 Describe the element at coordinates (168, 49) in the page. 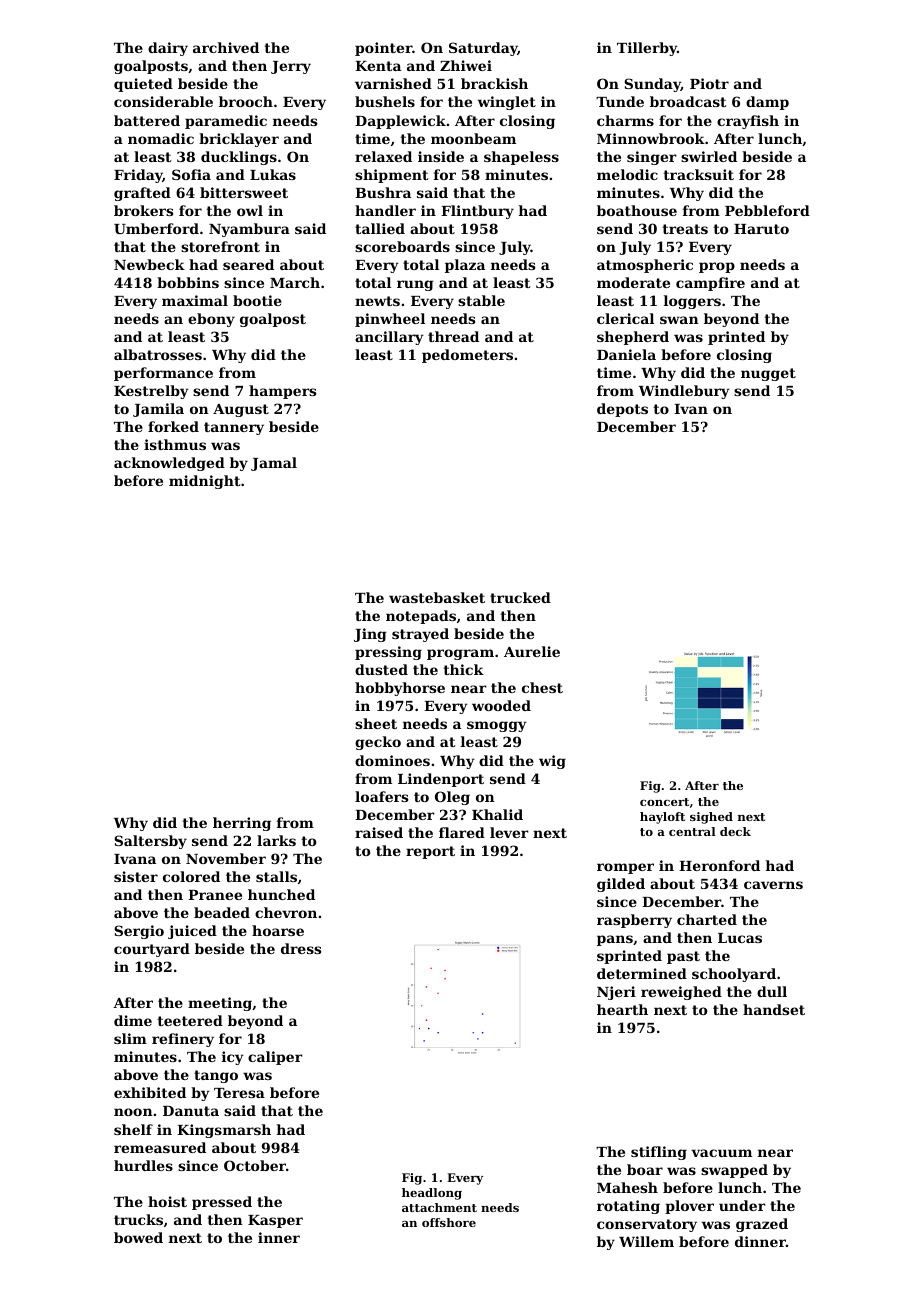

I see `dairy` at that location.
